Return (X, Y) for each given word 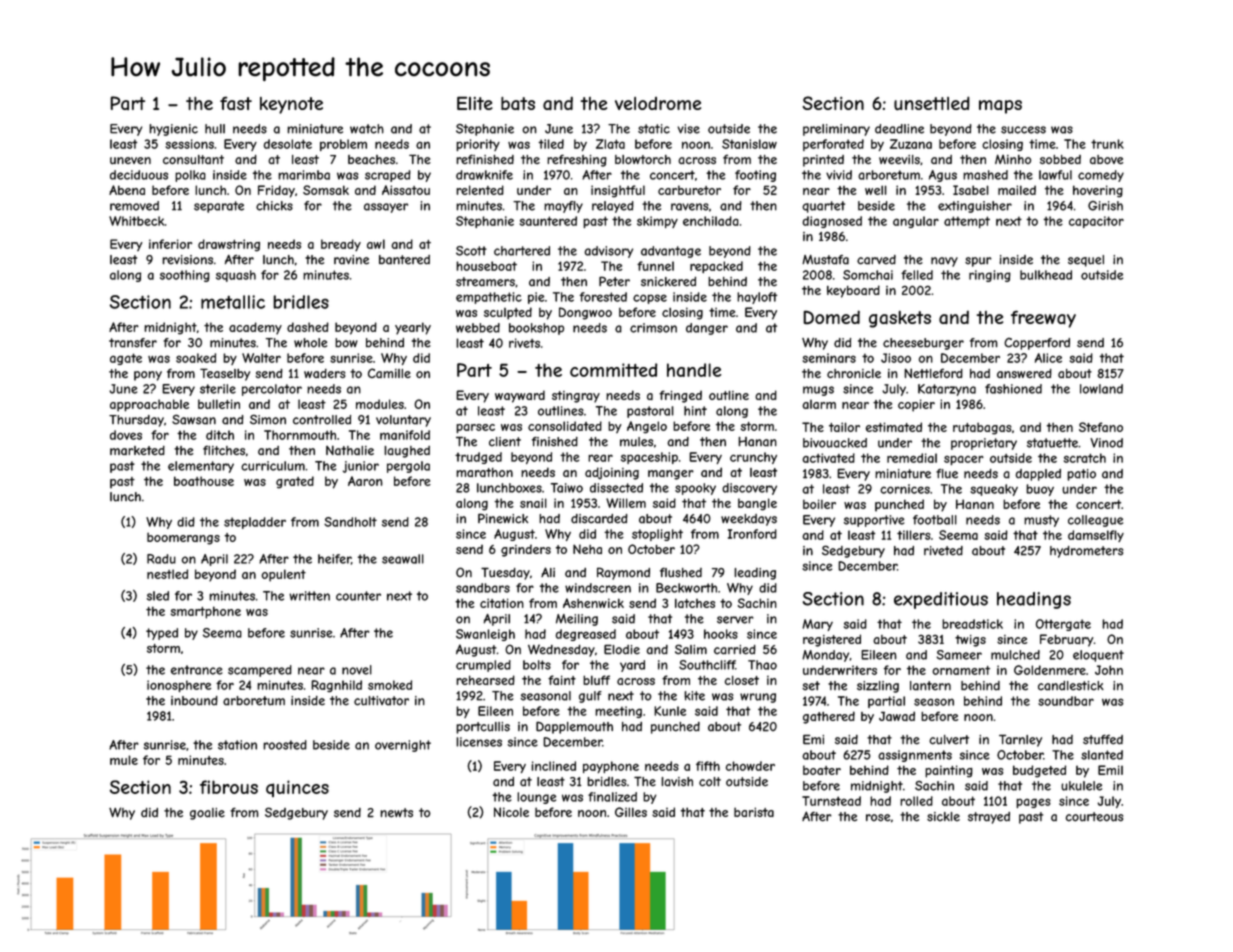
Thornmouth (300, 435)
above (1106, 159)
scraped (388, 176)
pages (1033, 803)
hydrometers (1086, 552)
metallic (233, 302)
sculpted (508, 313)
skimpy (657, 222)
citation (502, 603)
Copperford (1037, 344)
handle (694, 370)
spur (978, 262)
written (309, 596)
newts (396, 813)
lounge (536, 798)
